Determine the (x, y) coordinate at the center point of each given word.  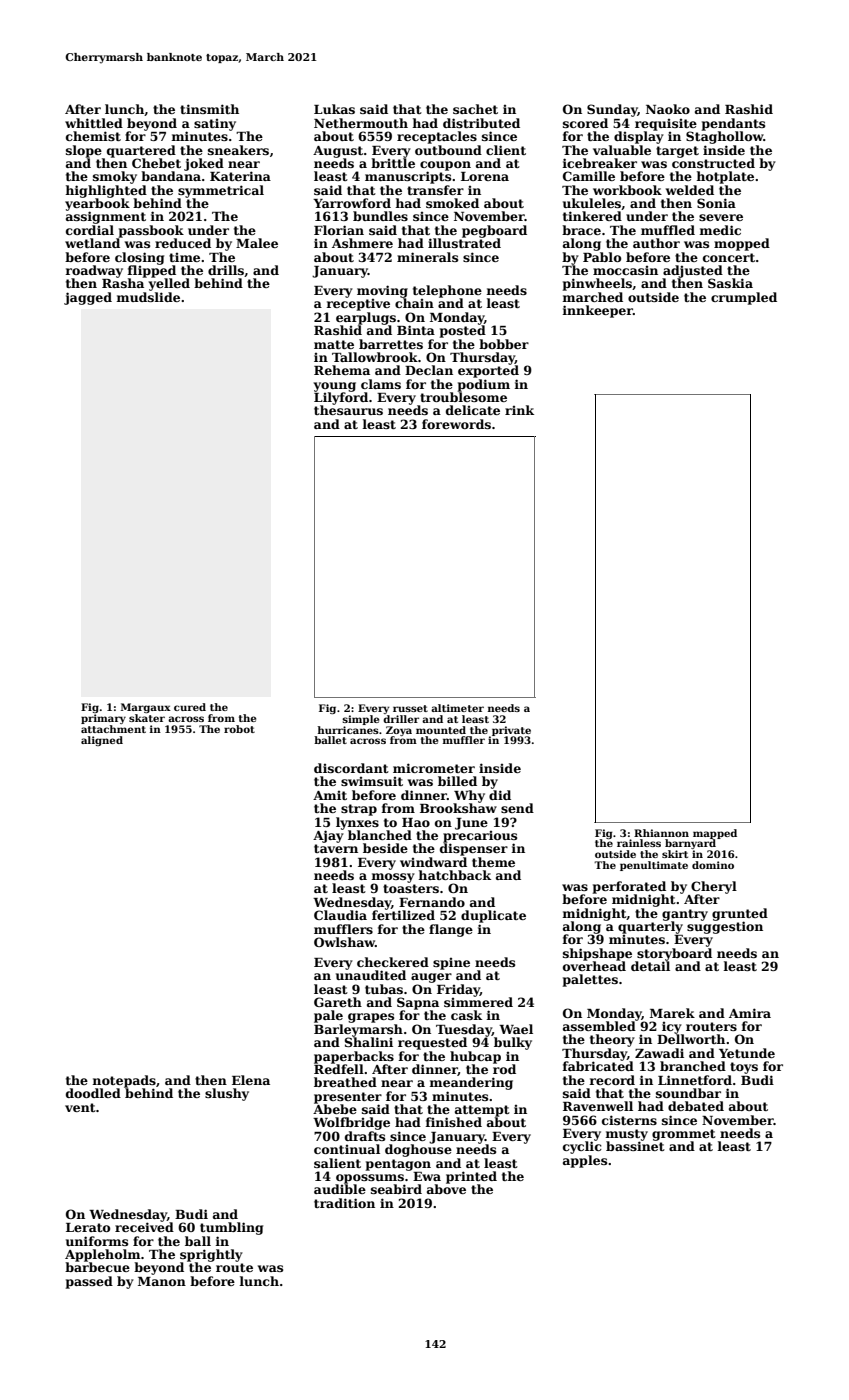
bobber (504, 344)
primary (103, 719)
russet (410, 708)
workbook (627, 190)
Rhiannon (661, 833)
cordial (90, 230)
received (144, 1227)
